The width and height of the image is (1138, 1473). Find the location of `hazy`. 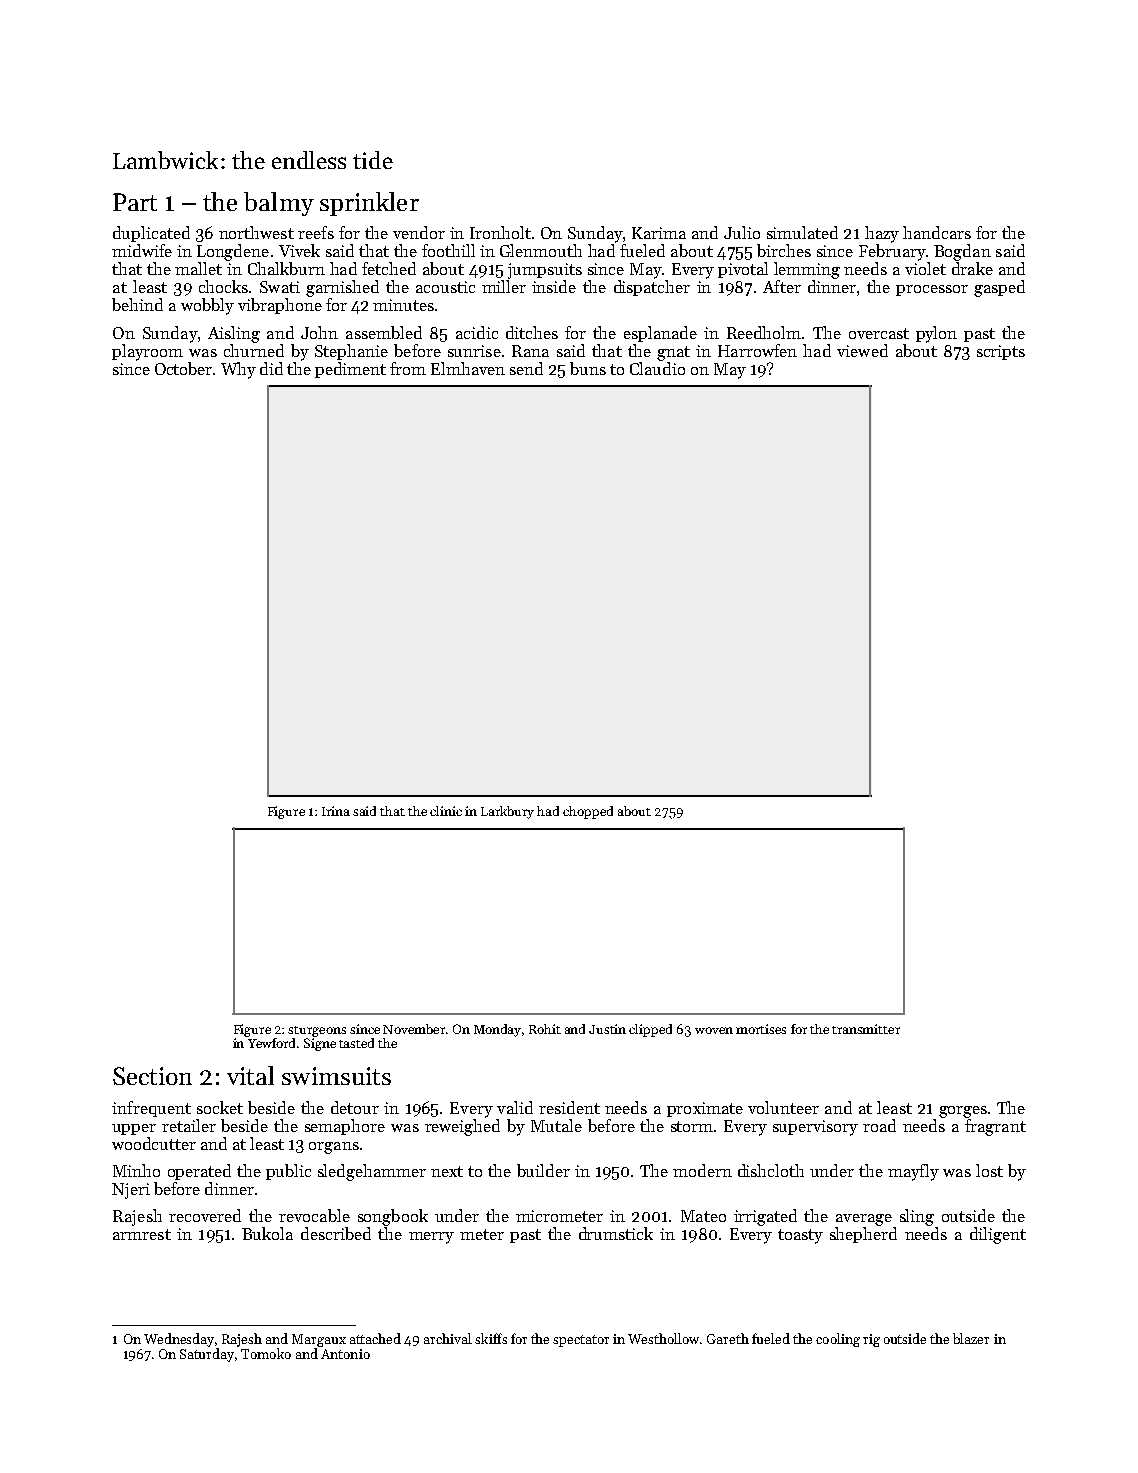

hazy is located at coordinates (882, 234).
